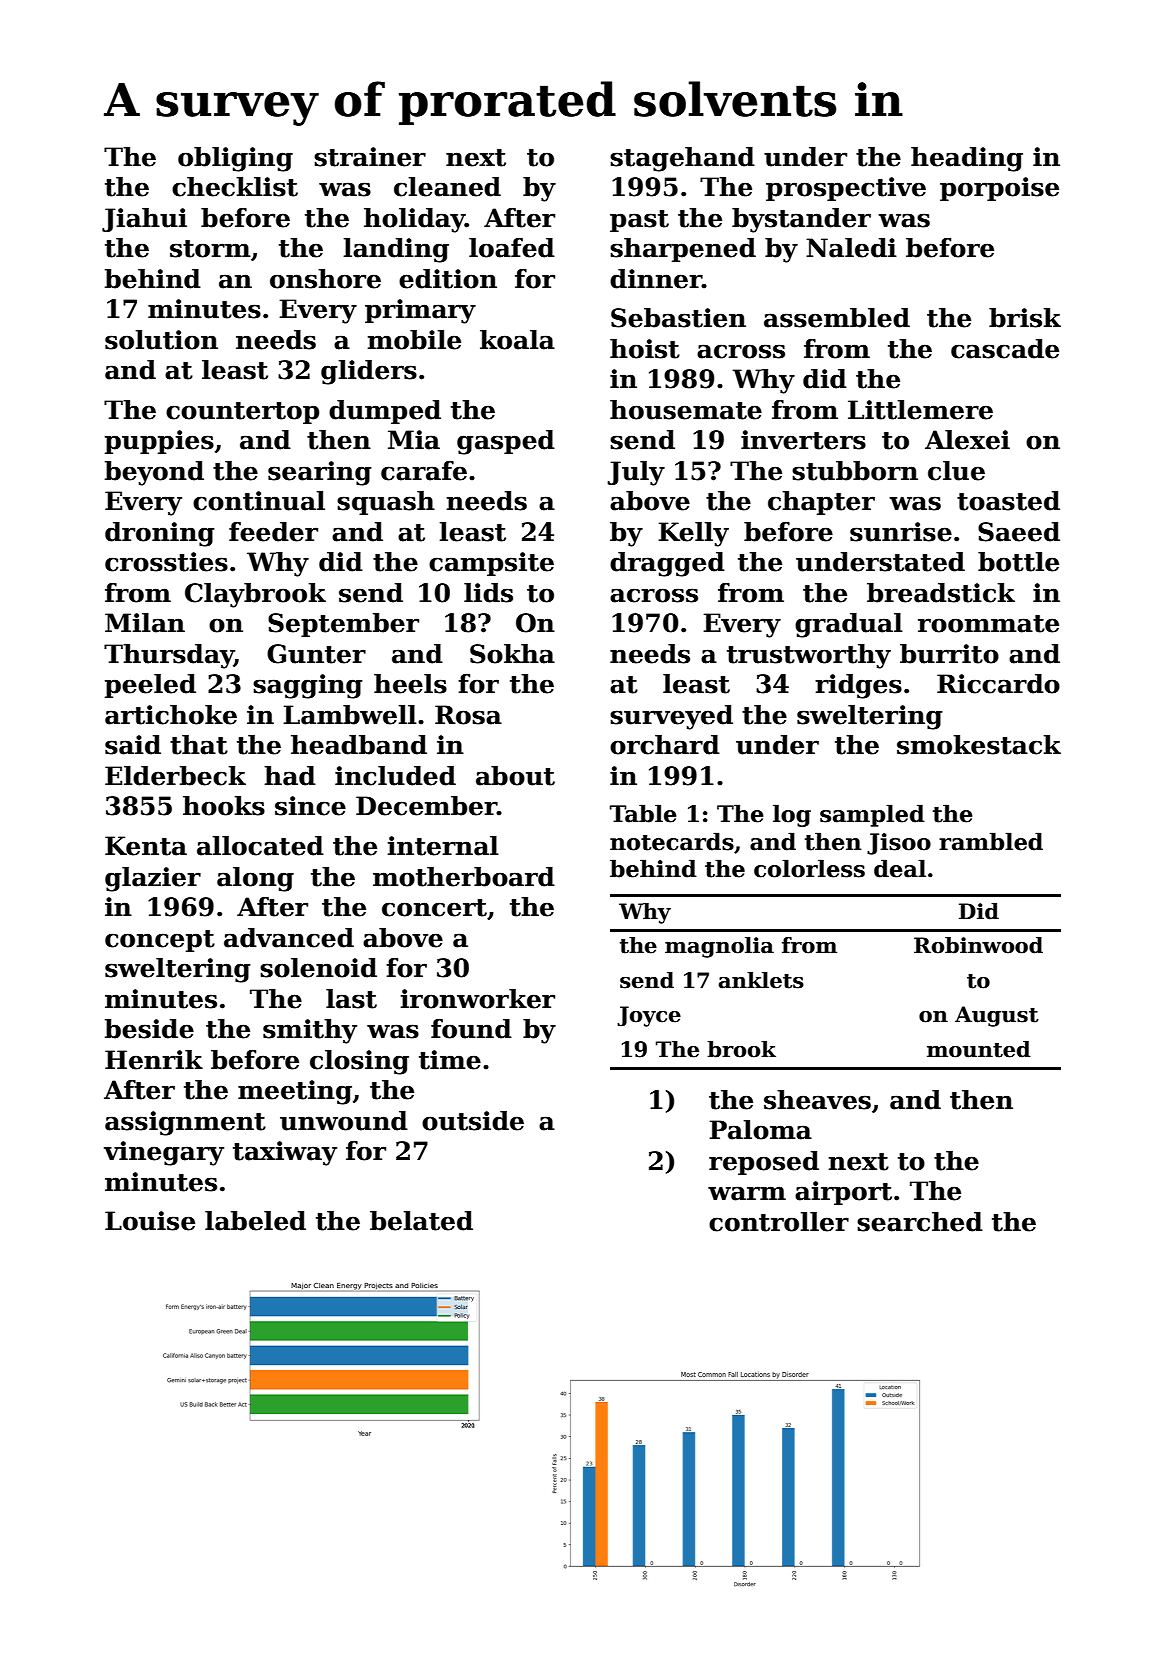 The image size is (1165, 1654). I want to click on heading, so click(967, 159).
